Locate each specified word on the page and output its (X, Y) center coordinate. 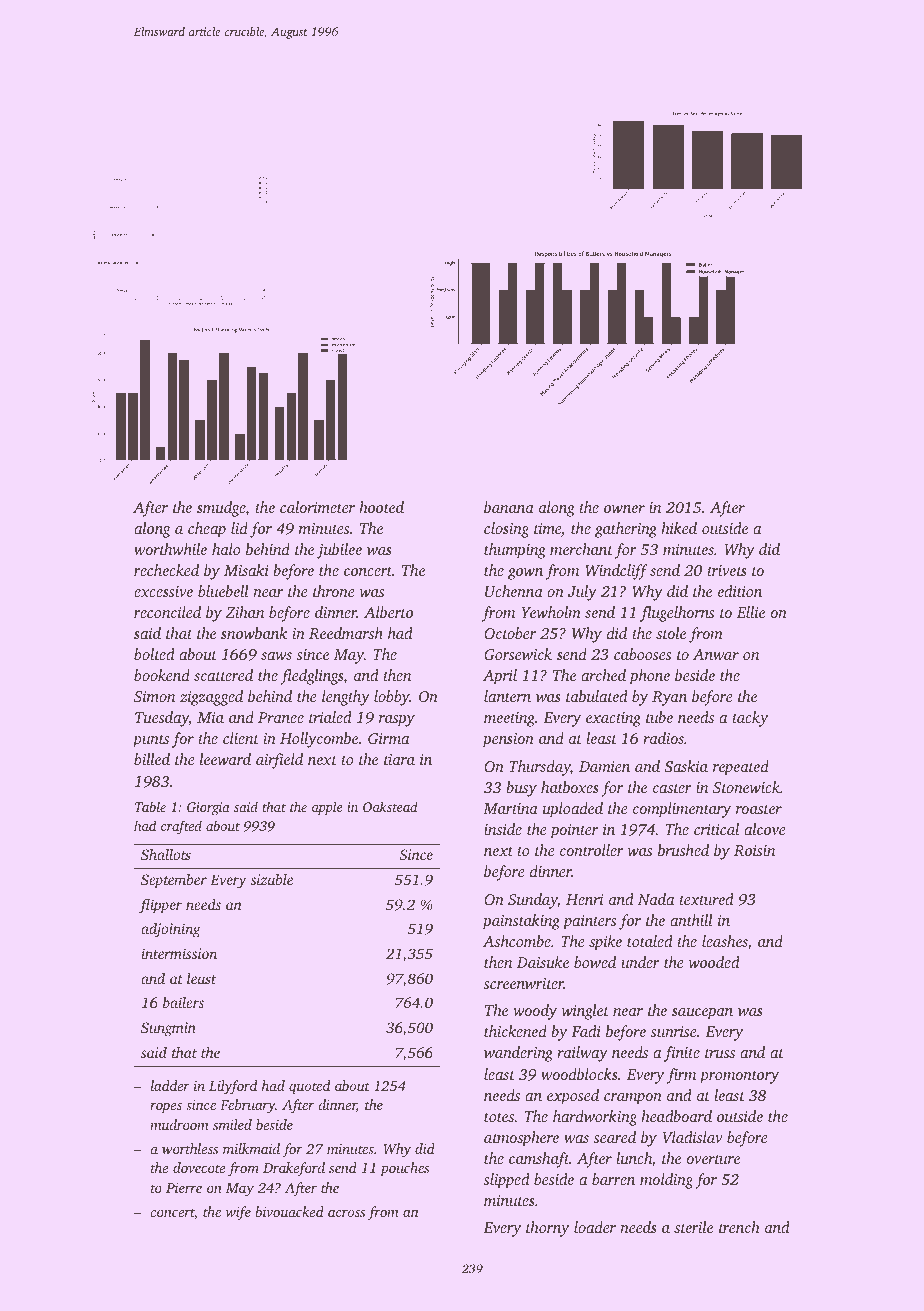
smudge (221, 509)
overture (713, 1159)
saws (276, 656)
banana (509, 507)
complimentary (682, 810)
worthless (190, 1148)
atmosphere (521, 1139)
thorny (547, 1229)
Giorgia (208, 808)
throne (334, 591)
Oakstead (390, 806)
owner (624, 509)
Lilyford (233, 1087)
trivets (727, 570)
